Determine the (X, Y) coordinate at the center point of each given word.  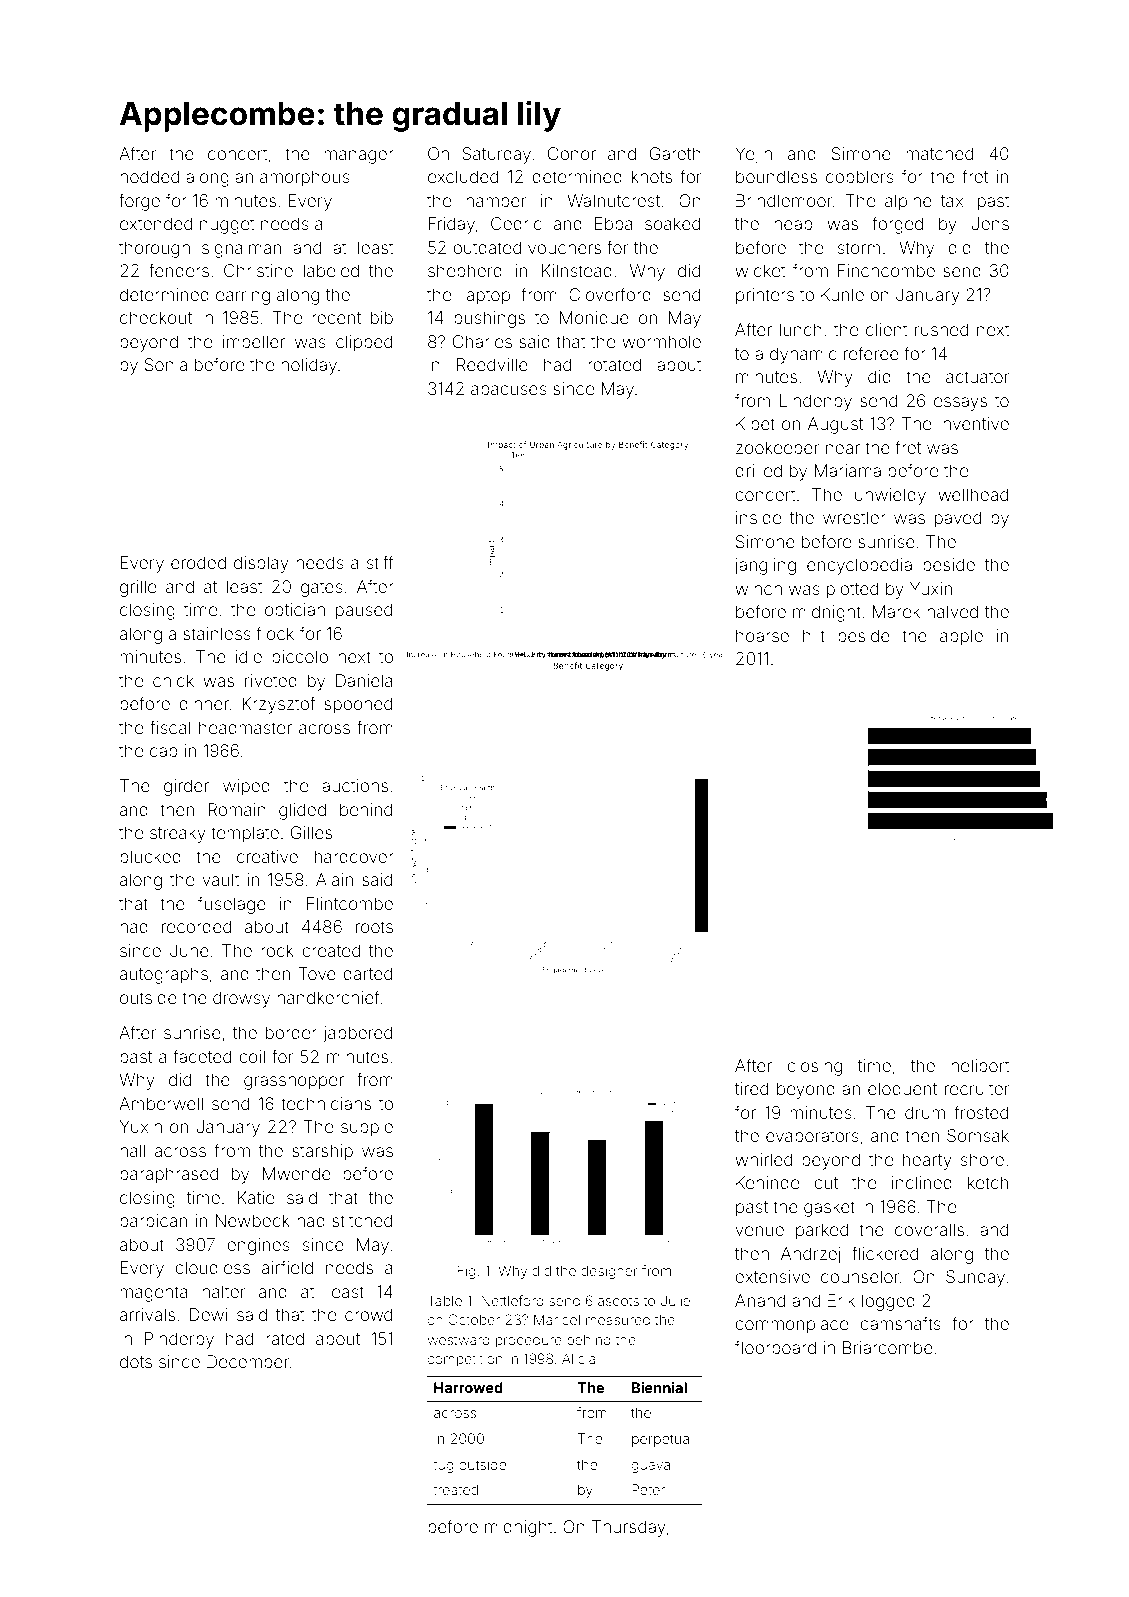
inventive (974, 423)
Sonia (166, 364)
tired (751, 1088)
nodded (149, 176)
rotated (614, 364)
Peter (648, 1489)
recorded (196, 926)
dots (136, 1361)
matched (939, 153)
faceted (202, 1056)
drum (925, 1112)
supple (367, 1128)
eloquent (902, 1090)
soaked (672, 223)
